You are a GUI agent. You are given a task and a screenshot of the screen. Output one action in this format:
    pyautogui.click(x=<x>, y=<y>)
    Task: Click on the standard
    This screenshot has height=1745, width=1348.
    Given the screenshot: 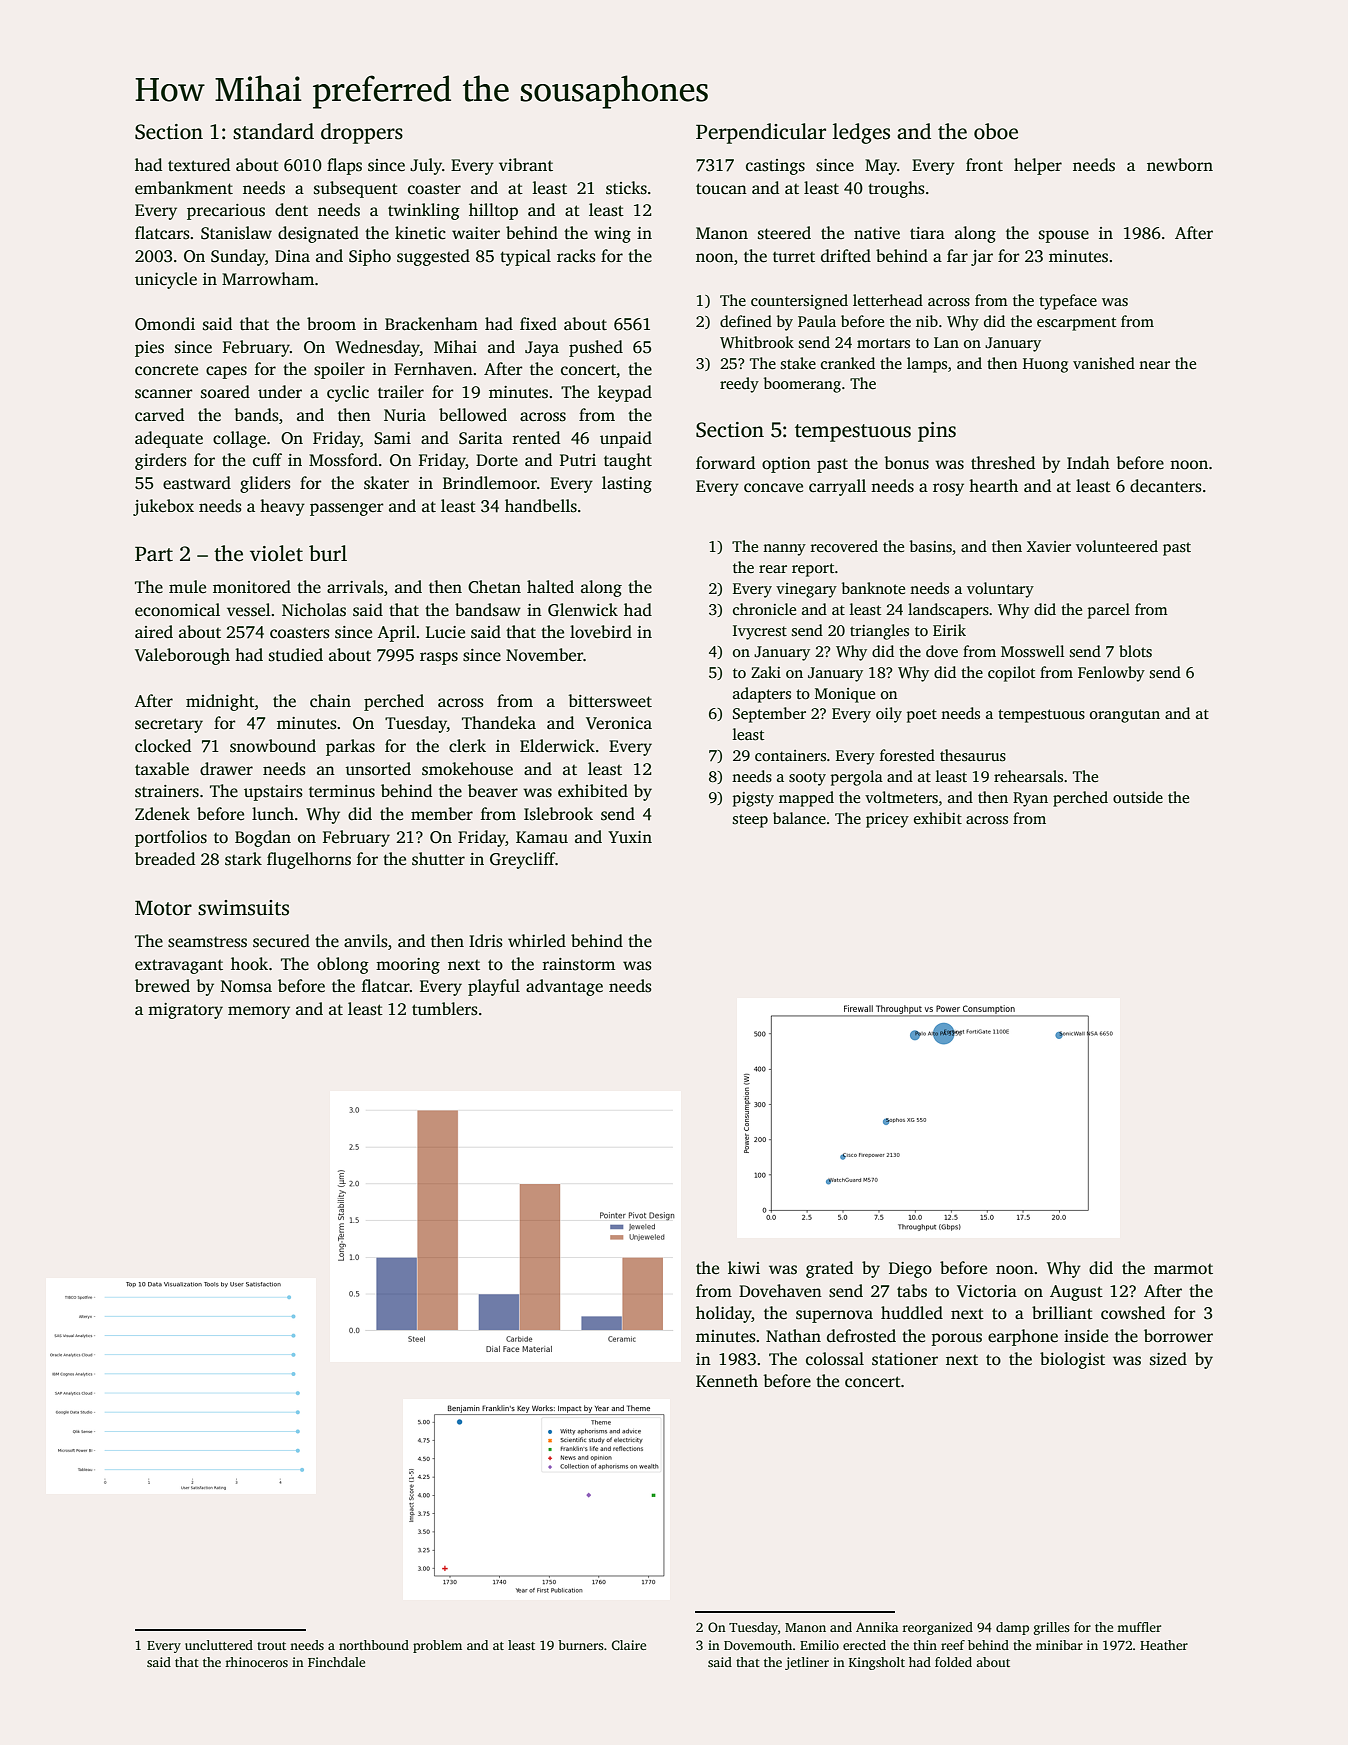 What is the action you would take?
    pyautogui.click(x=273, y=131)
